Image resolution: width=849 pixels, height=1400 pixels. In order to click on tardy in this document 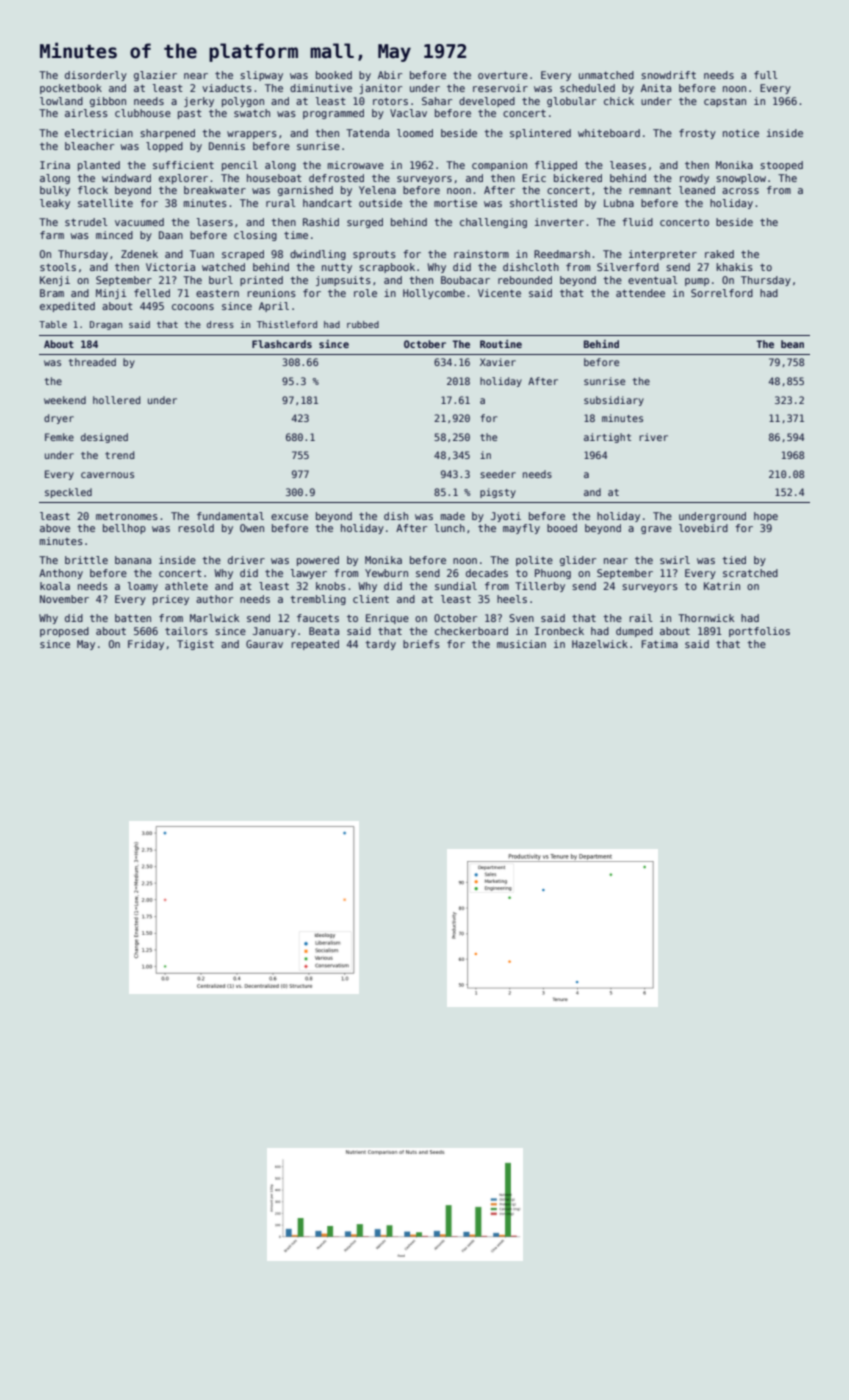, I will do `click(380, 645)`.
